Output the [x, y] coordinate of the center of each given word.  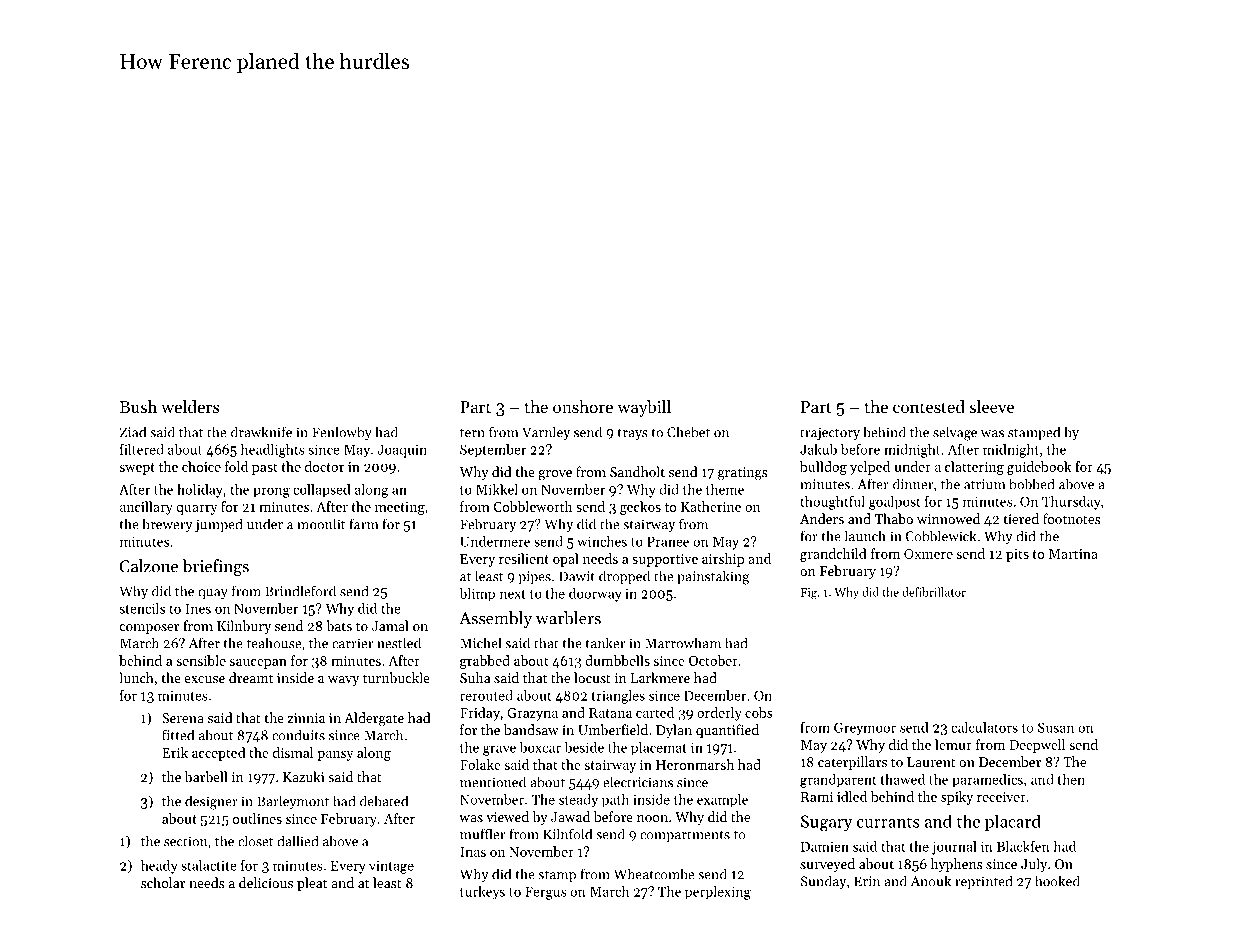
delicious [266, 882]
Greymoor [865, 729]
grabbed [485, 662]
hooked [1057, 881]
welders [190, 406]
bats [339, 625]
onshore [583, 406]
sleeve [992, 406]
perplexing [718, 893]
